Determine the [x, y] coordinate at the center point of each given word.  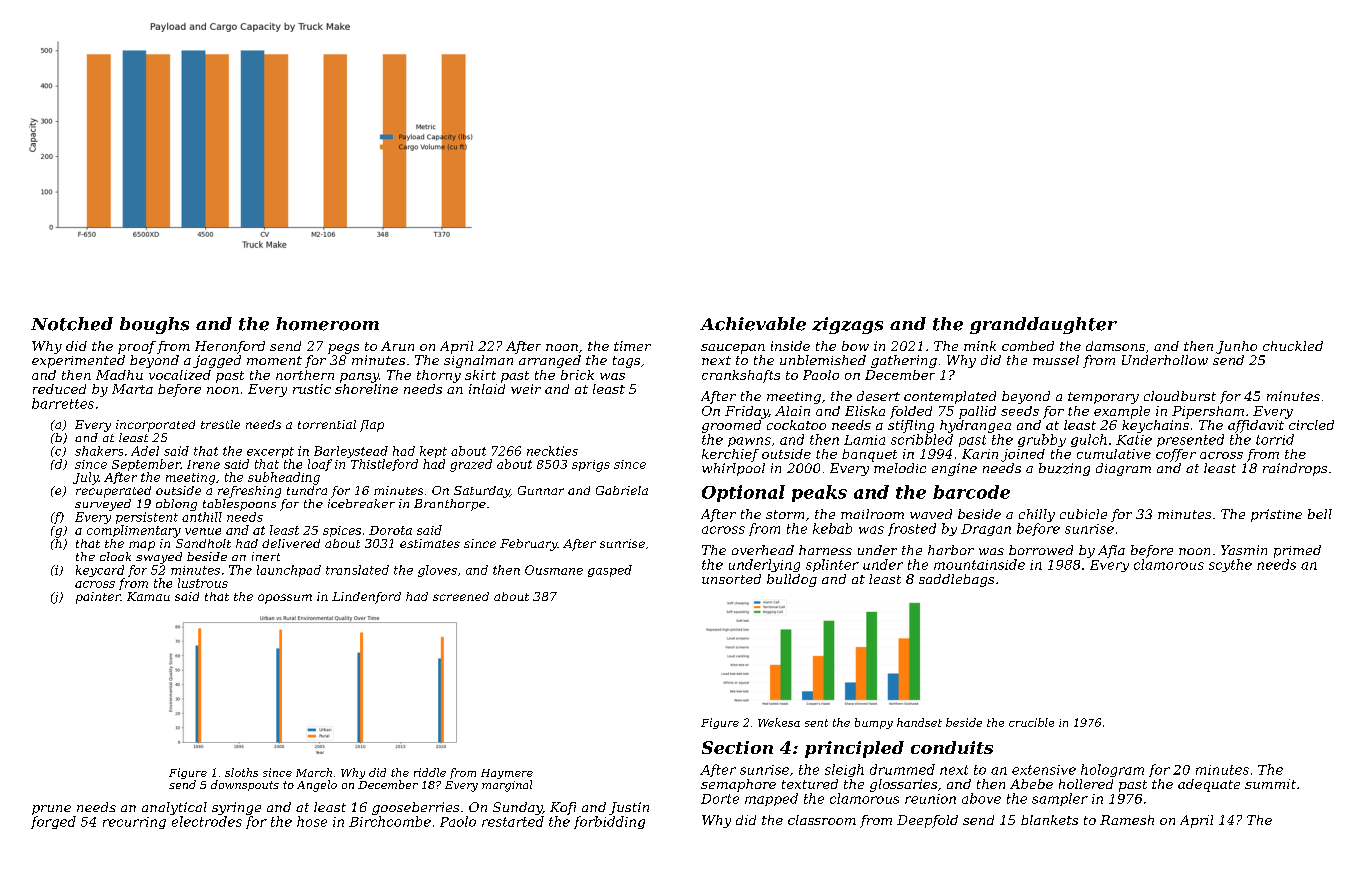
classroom [822, 820]
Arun [397, 346]
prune [51, 810]
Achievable [753, 324]
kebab [832, 528]
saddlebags [956, 580]
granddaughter [1043, 325]
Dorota [390, 530]
